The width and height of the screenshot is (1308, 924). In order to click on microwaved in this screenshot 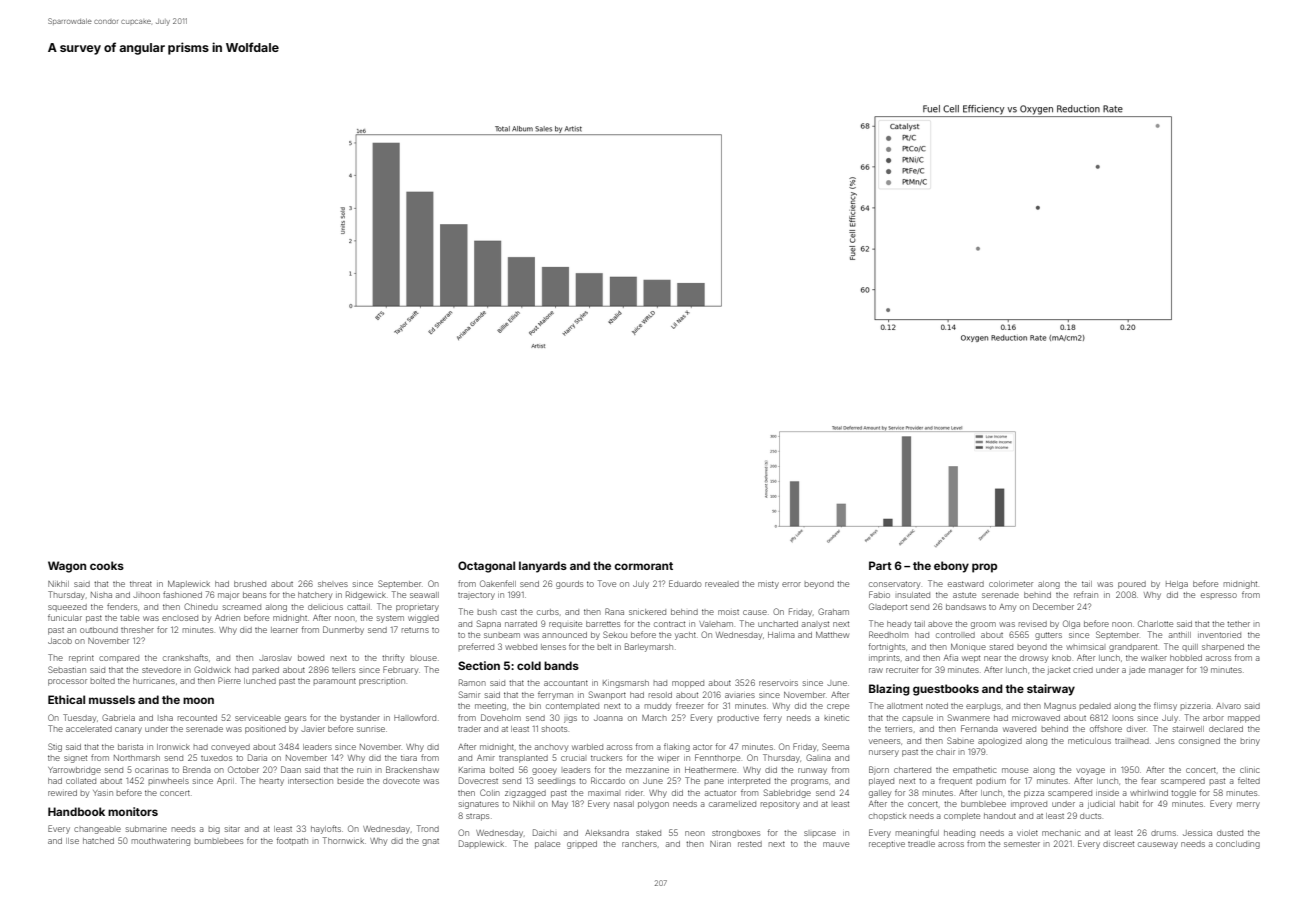, I will do `click(1036, 718)`.
